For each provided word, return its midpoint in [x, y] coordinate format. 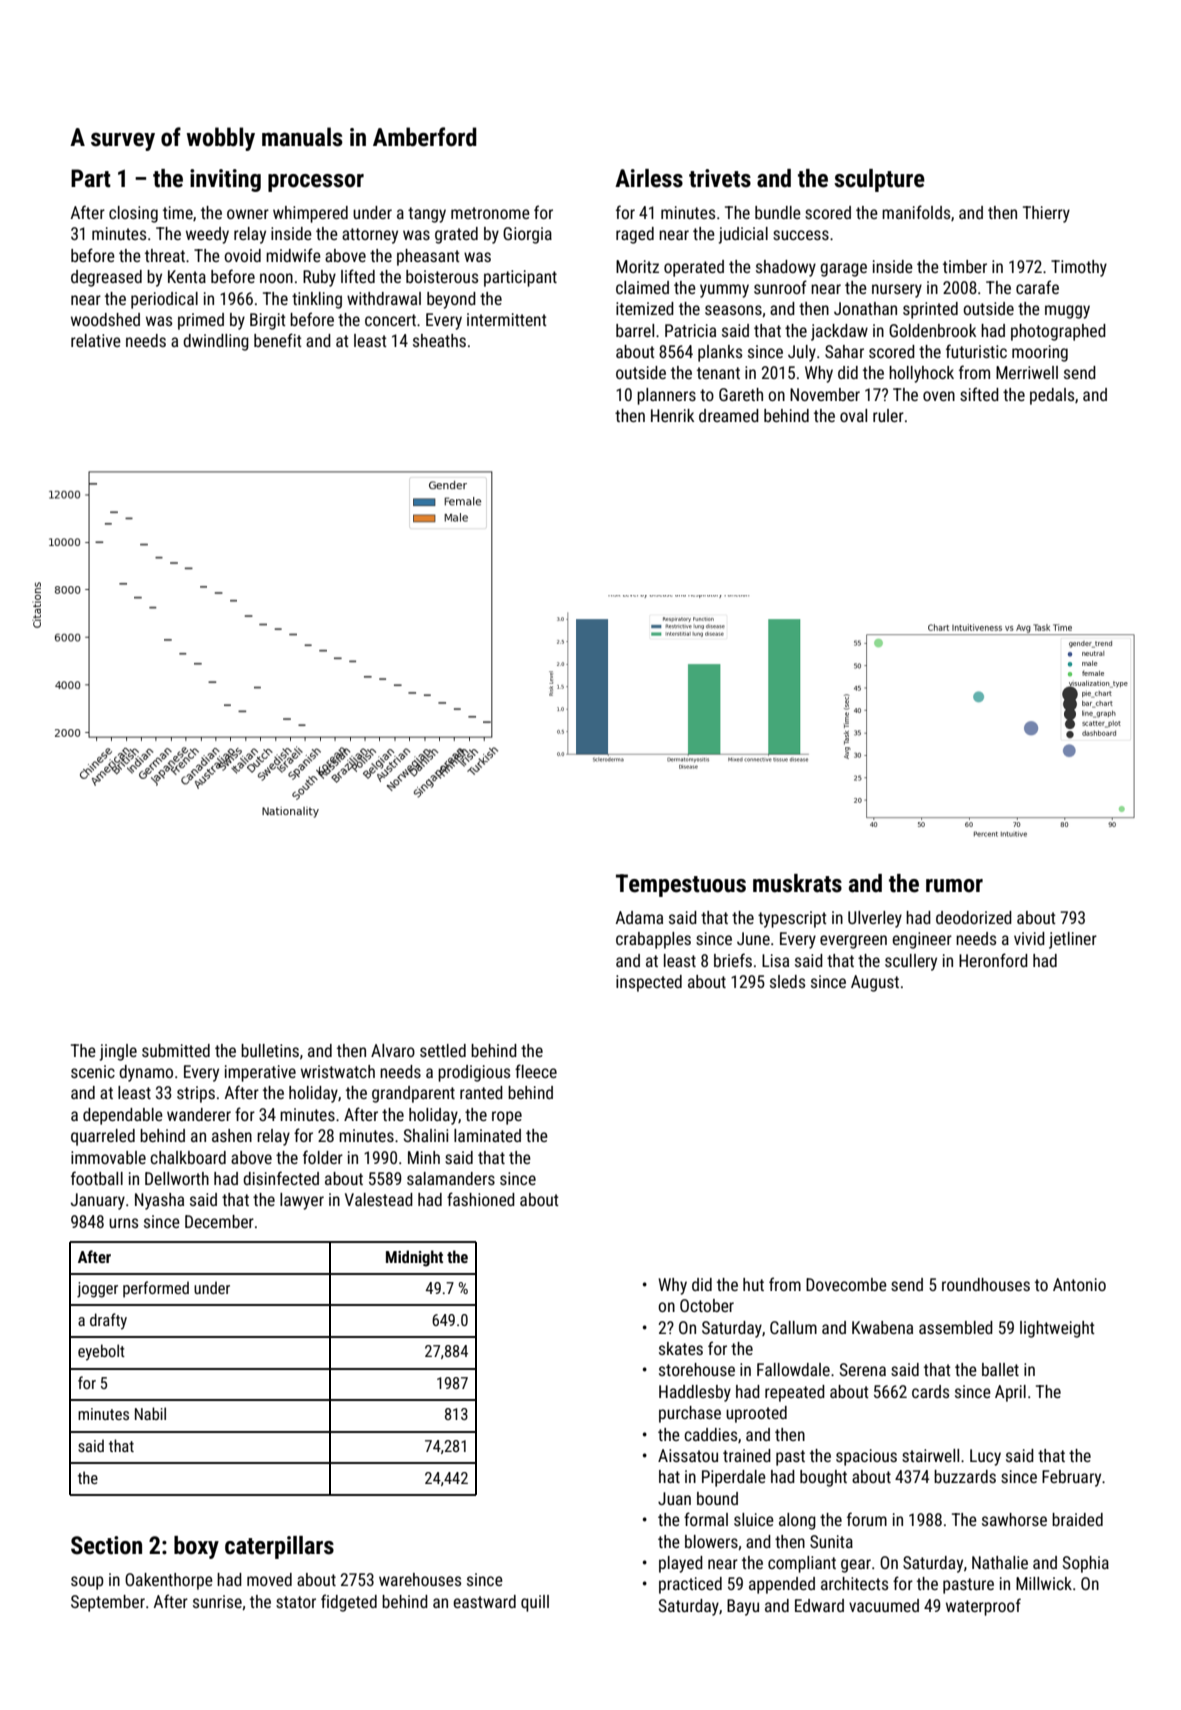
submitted [176, 1050]
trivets [720, 178]
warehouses [420, 1579]
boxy [196, 1547]
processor [316, 183]
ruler [888, 415]
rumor [954, 886]
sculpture [879, 180]
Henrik [672, 415]
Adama [639, 917]
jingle [118, 1052]
